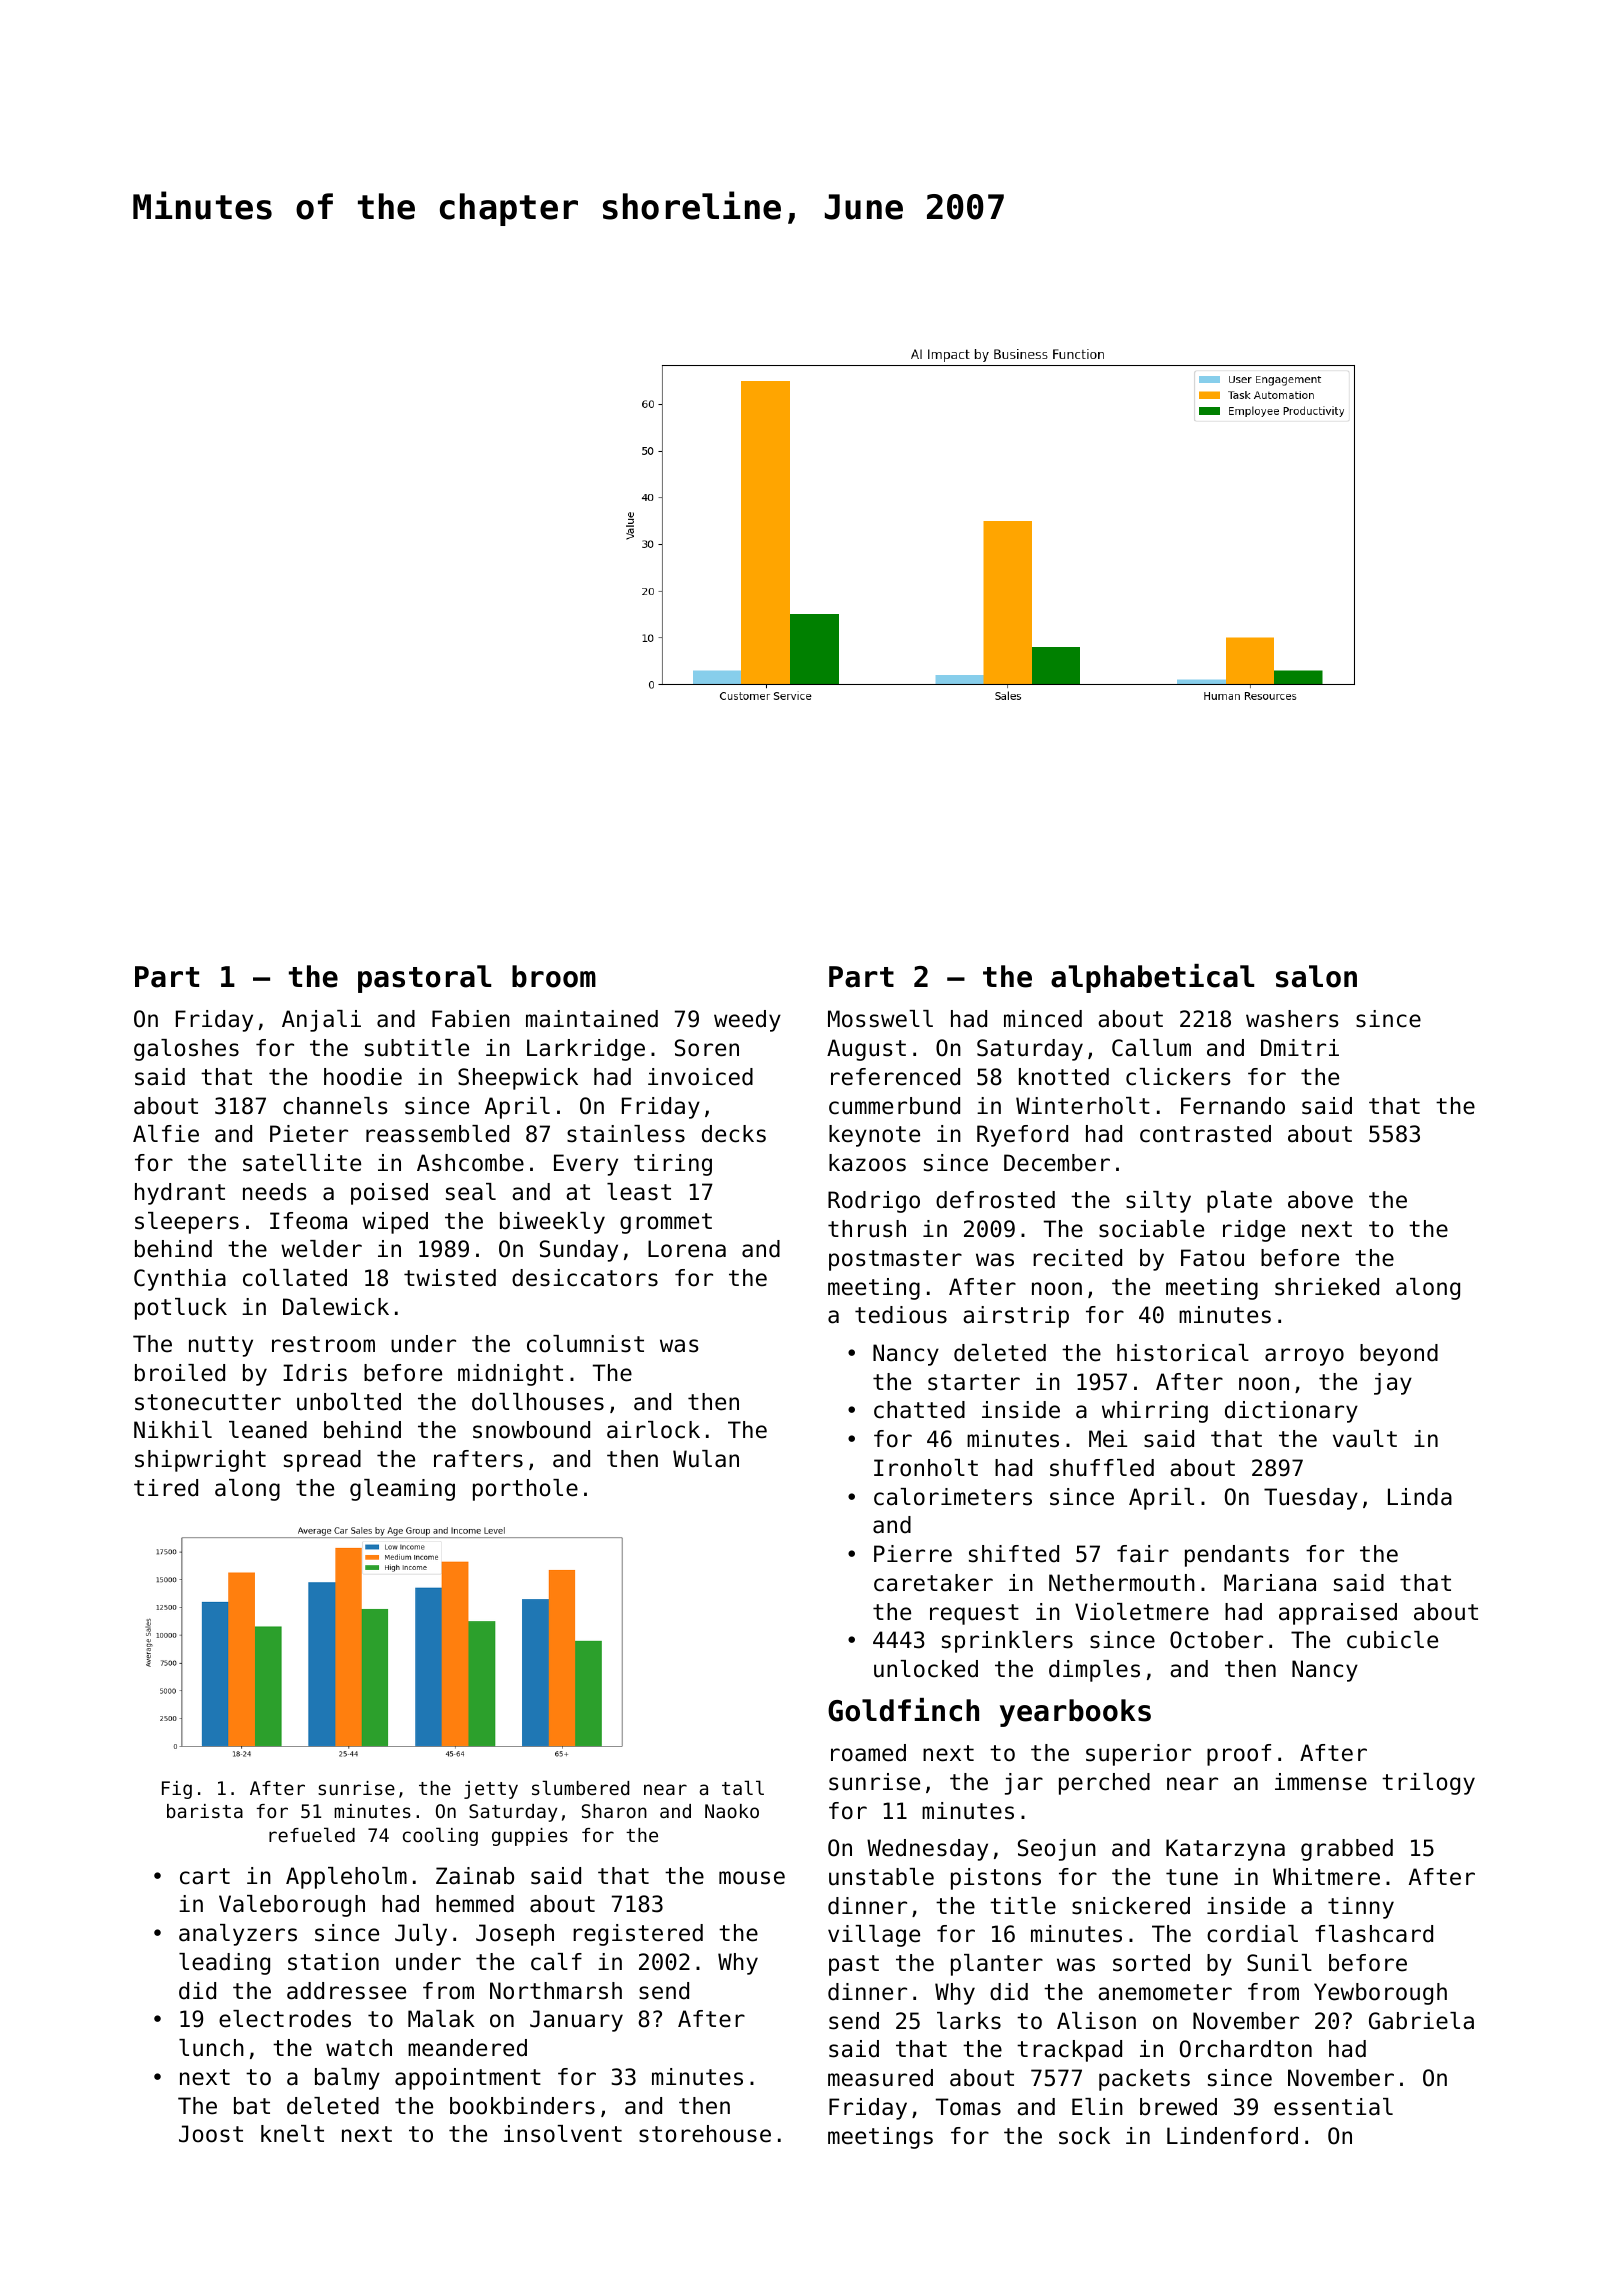 Image resolution: width=1620 pixels, height=2292 pixels. Describe the element at coordinates (186, 1050) in the screenshot. I see `galoshes` at that location.
